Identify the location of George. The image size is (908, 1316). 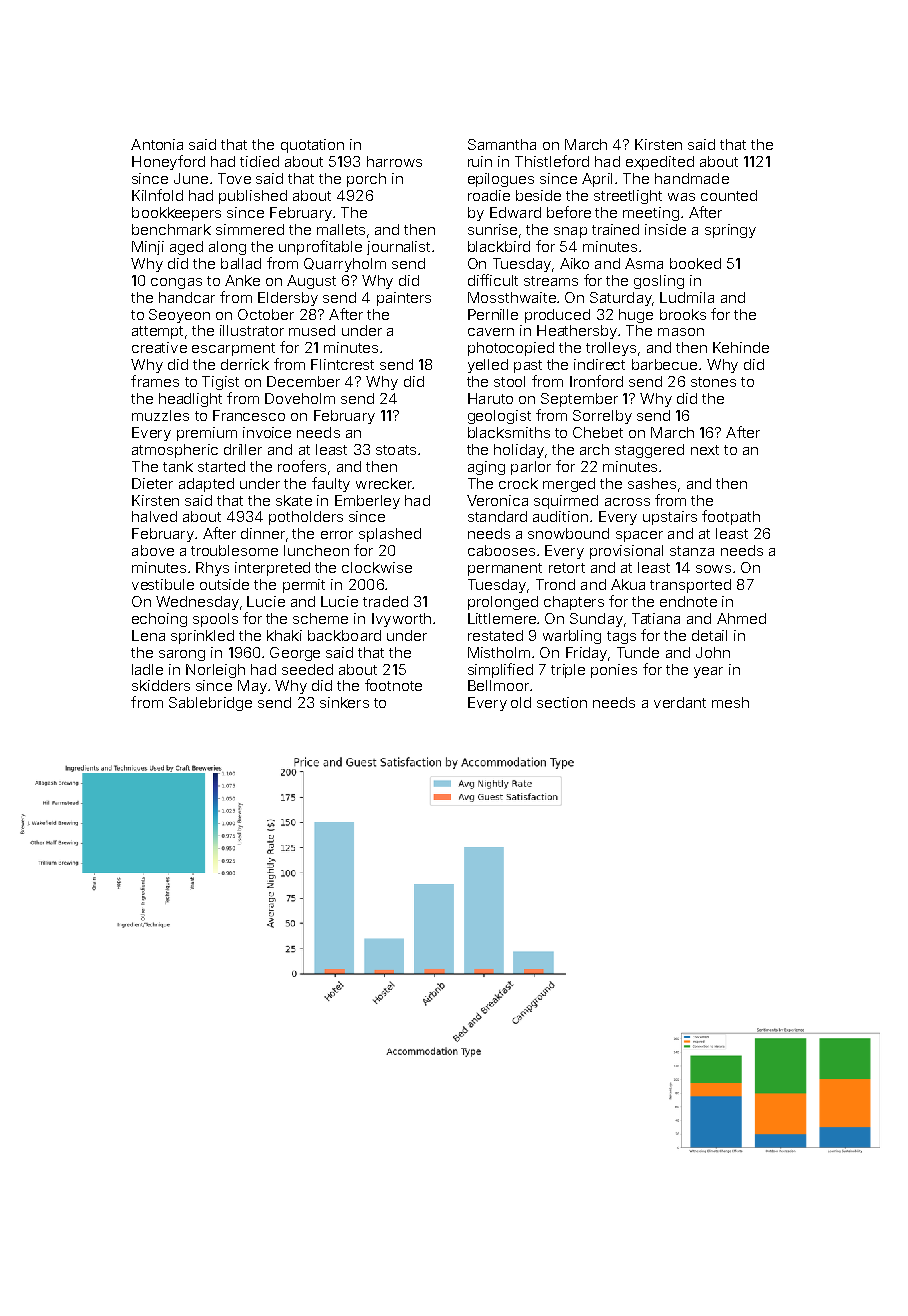
(295, 654).
